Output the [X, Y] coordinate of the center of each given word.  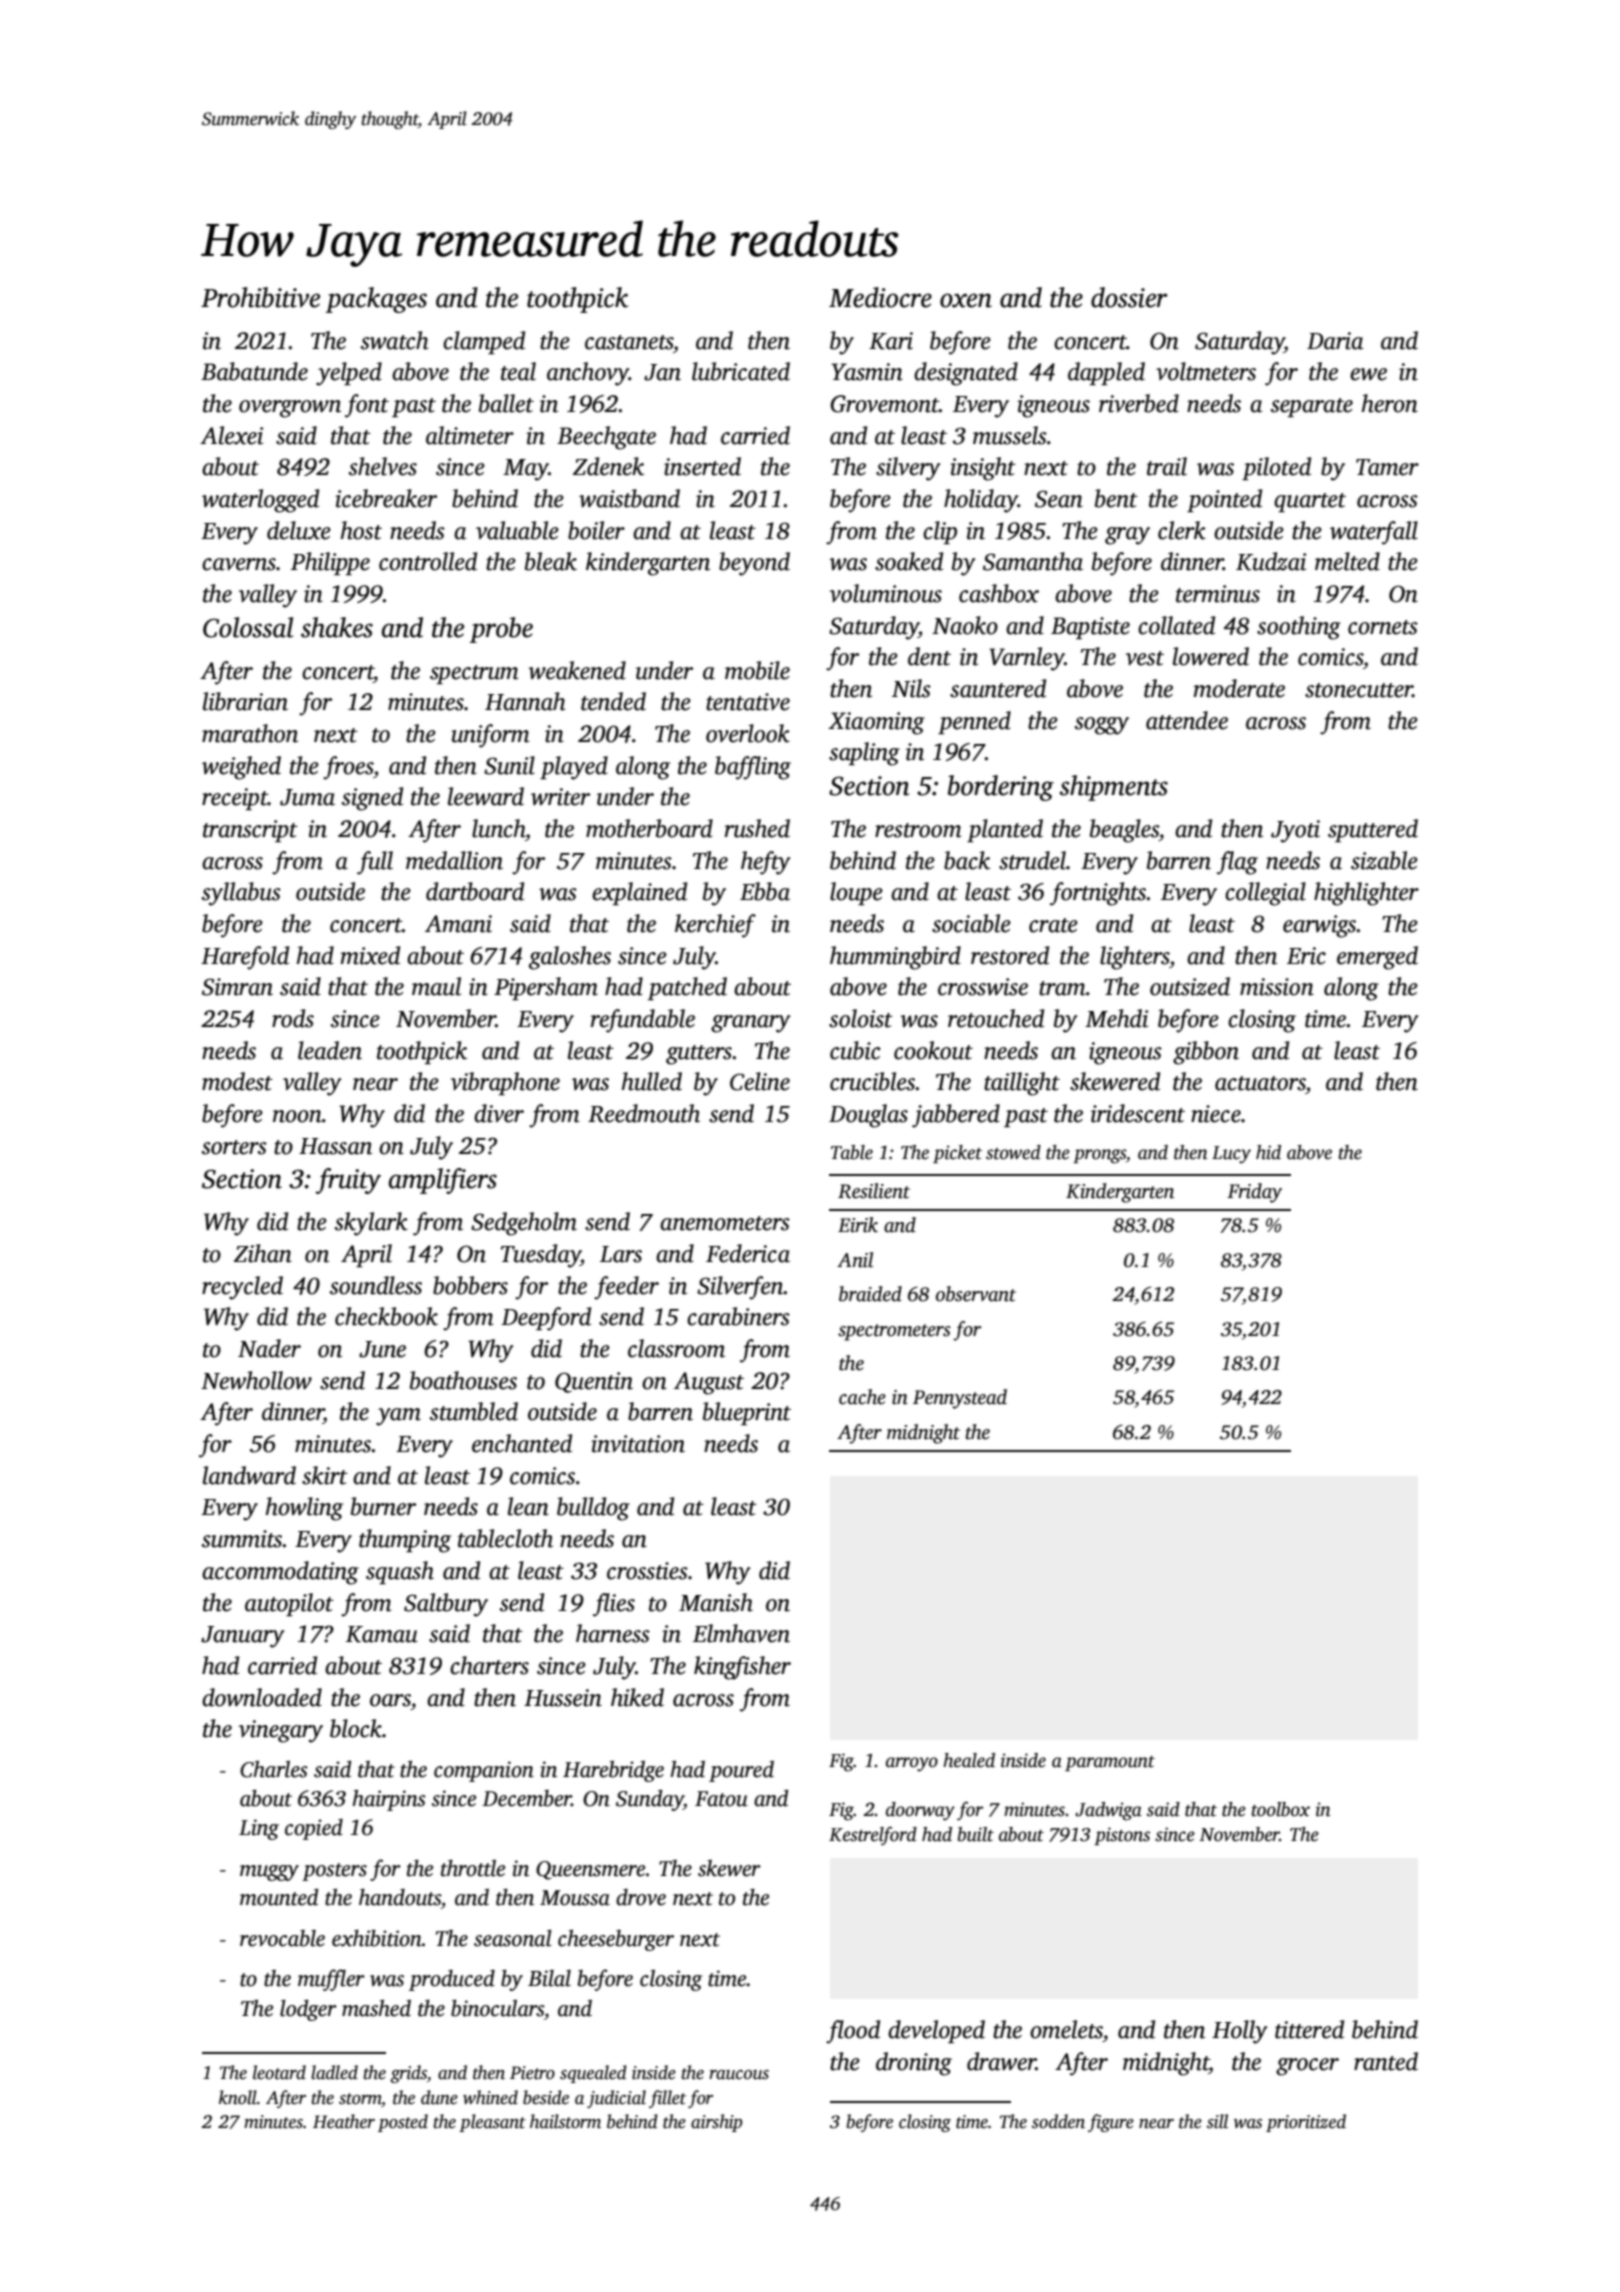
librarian [245, 701]
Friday [1254, 1193]
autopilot [289, 1604]
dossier [1129, 297]
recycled [242, 1288]
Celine [760, 1081]
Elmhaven [741, 1633]
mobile [757, 670]
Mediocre [880, 297]
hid [1268, 1152]
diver [499, 1113]
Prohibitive [260, 297]
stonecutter [1359, 690]
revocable [282, 1938]
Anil [855, 1260]
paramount [1110, 1763]
